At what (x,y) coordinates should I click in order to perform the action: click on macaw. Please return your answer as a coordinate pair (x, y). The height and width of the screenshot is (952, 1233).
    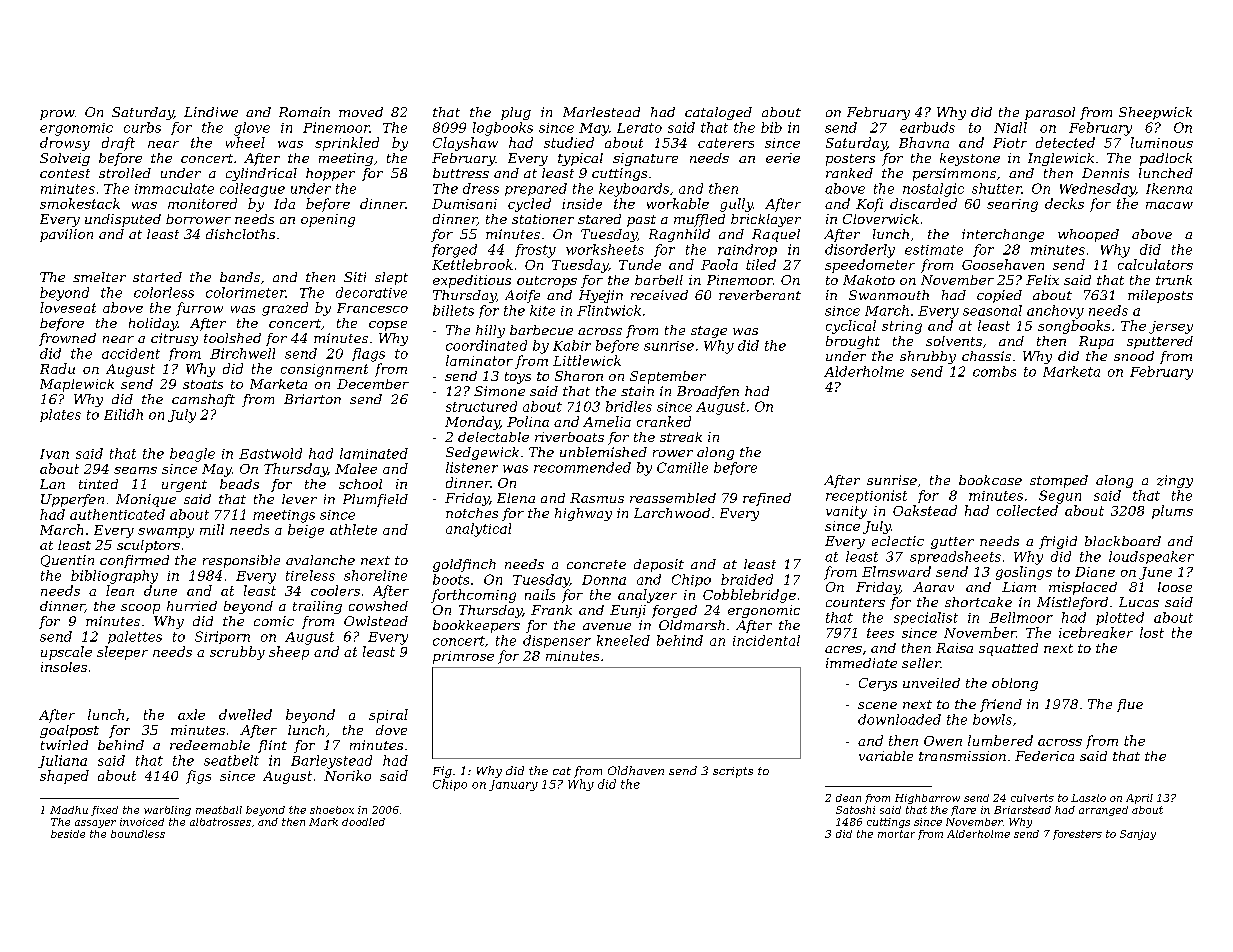
    Looking at the image, I should click on (1169, 205).
